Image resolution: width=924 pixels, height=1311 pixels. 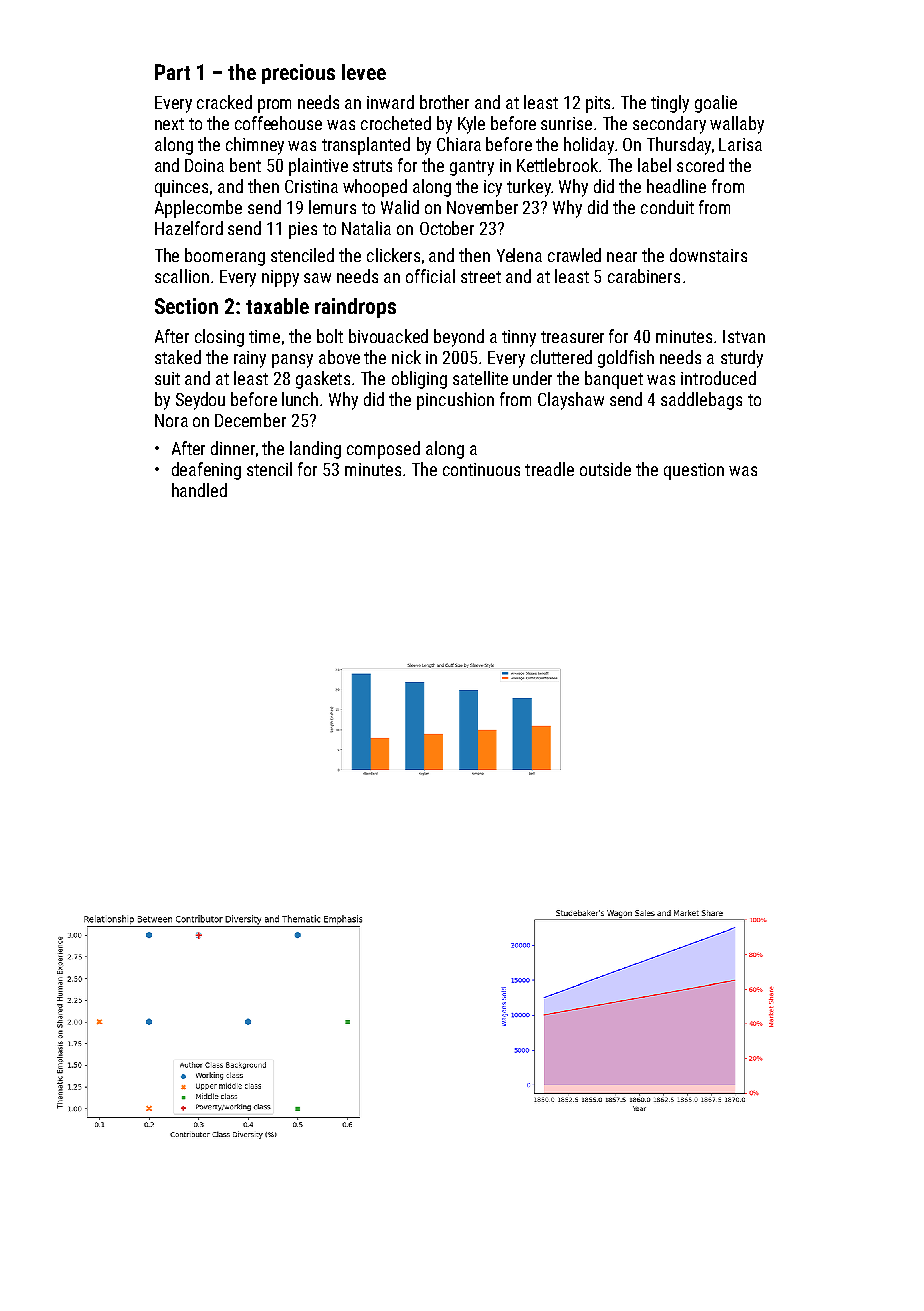 What do you see at coordinates (716, 104) in the page?
I see `goalie` at bounding box center [716, 104].
